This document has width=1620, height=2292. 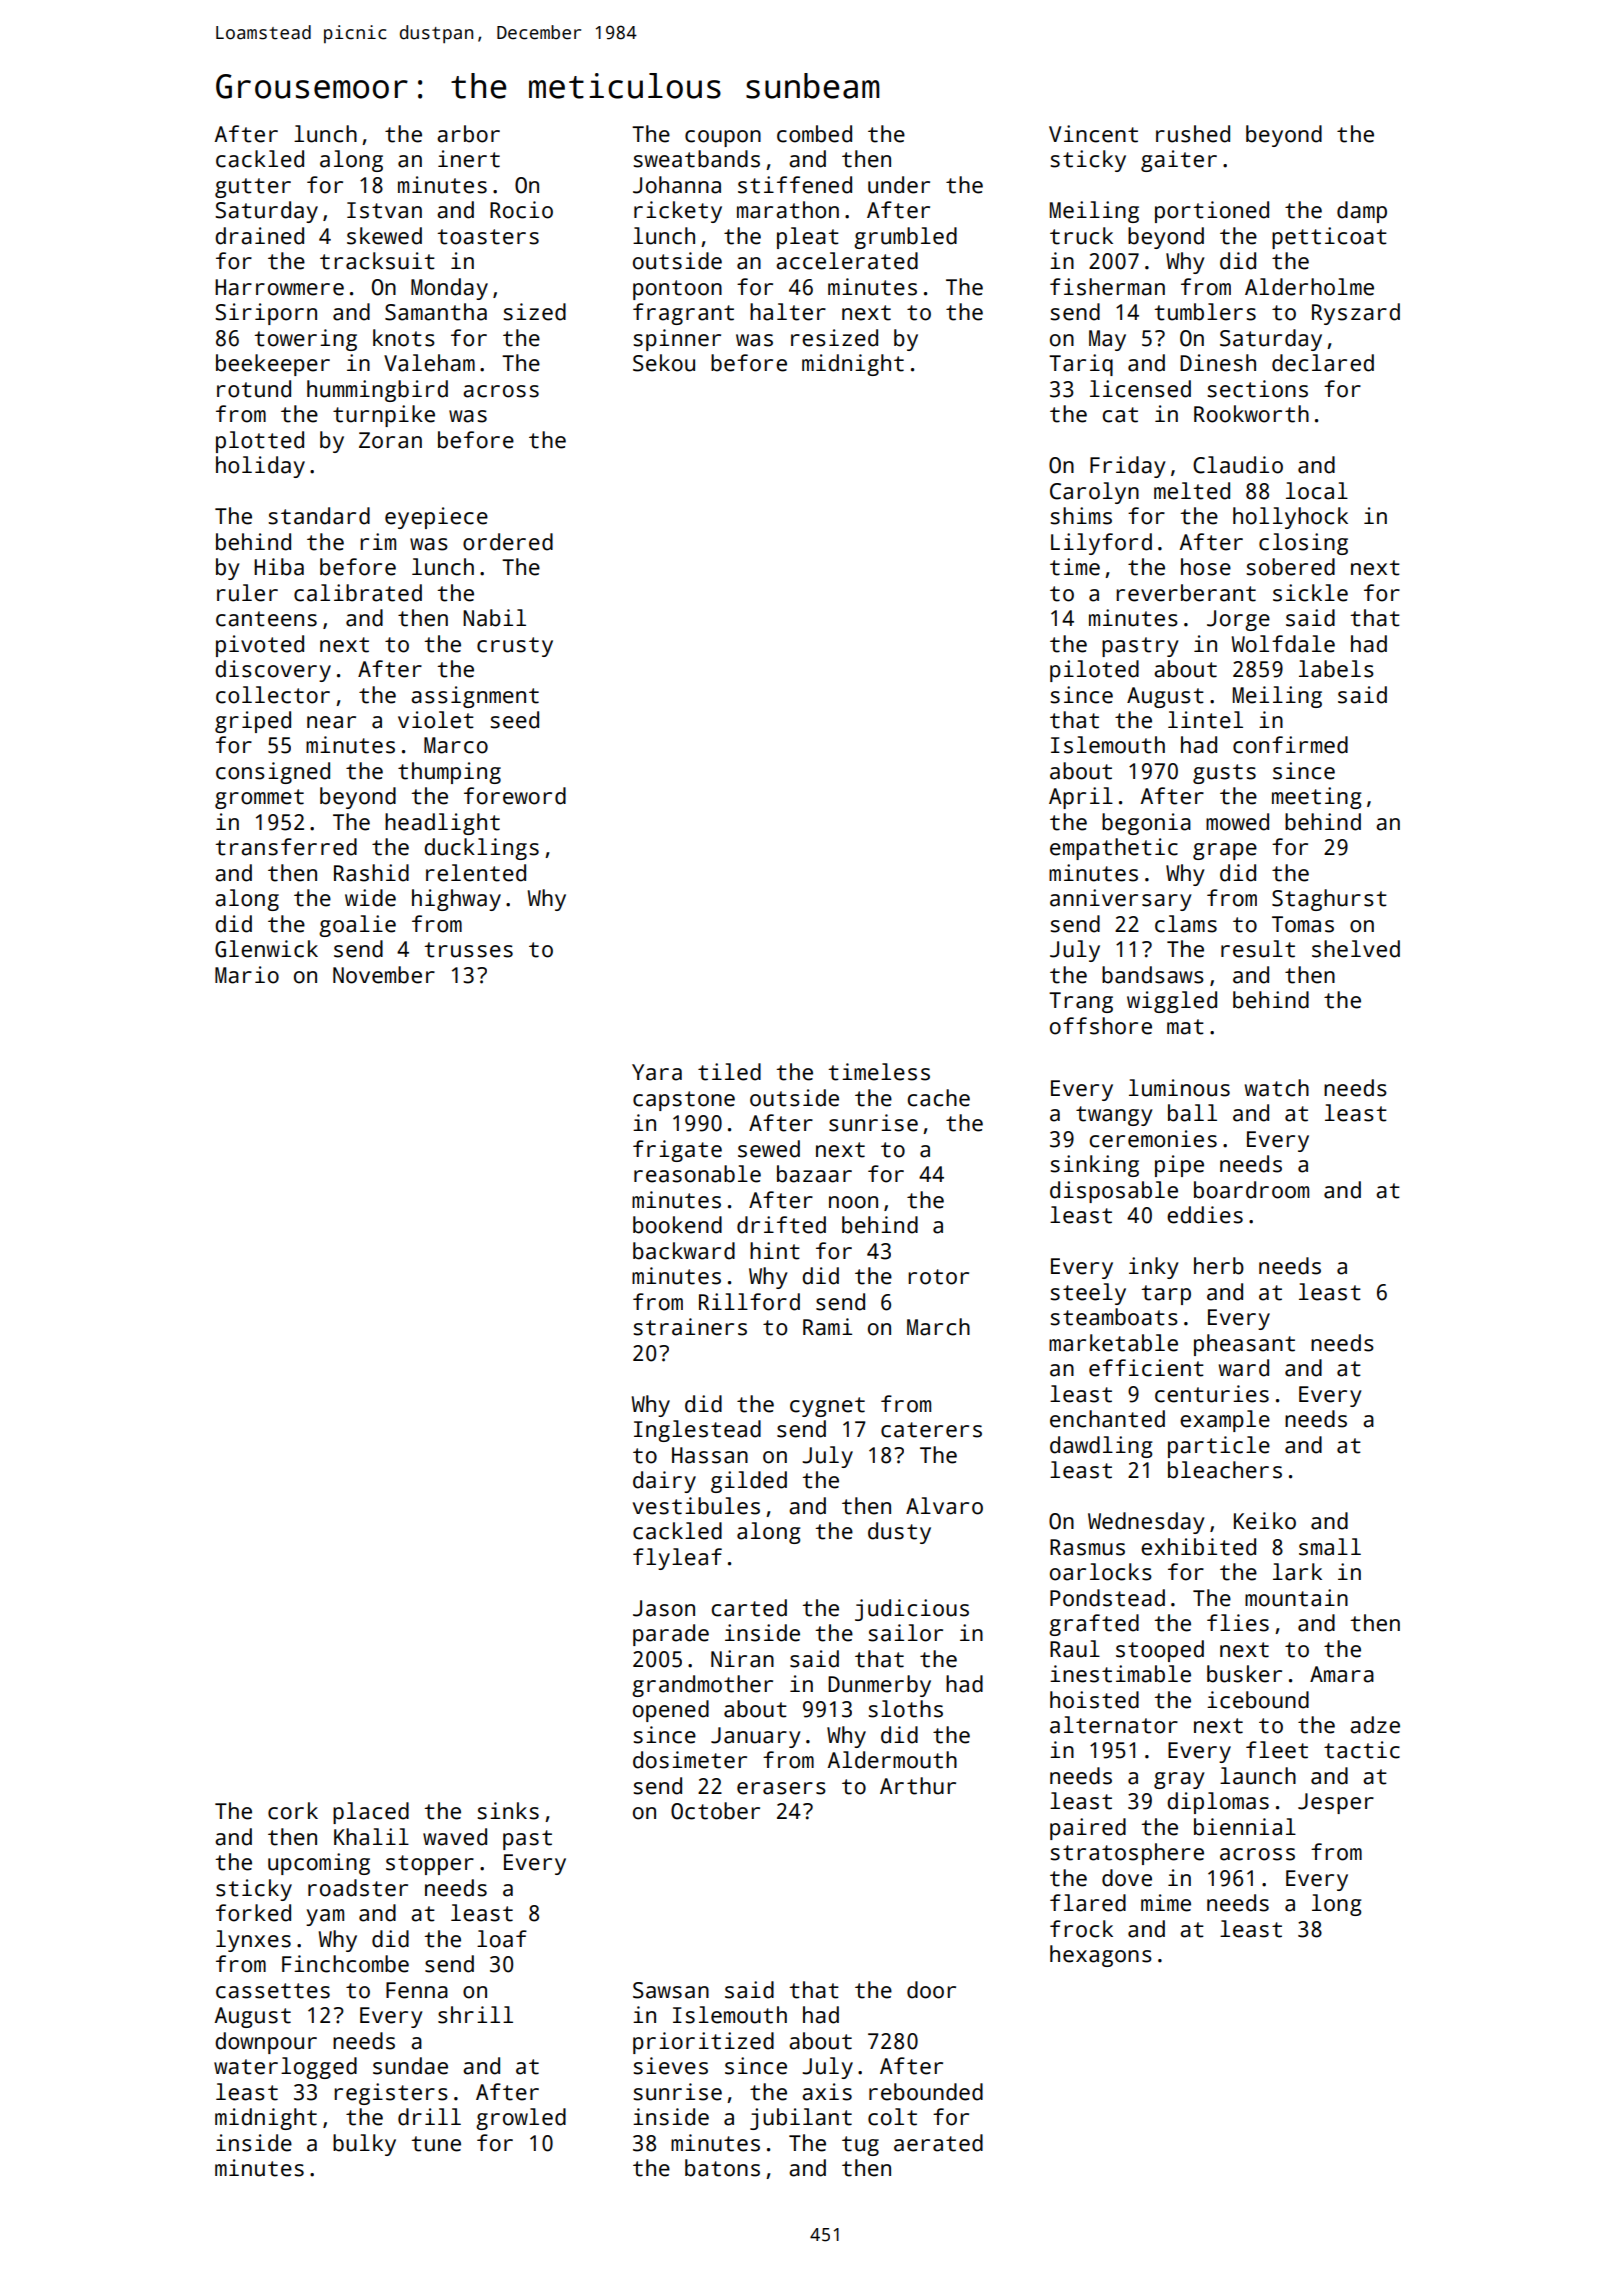 I want to click on cache, so click(x=938, y=1098).
